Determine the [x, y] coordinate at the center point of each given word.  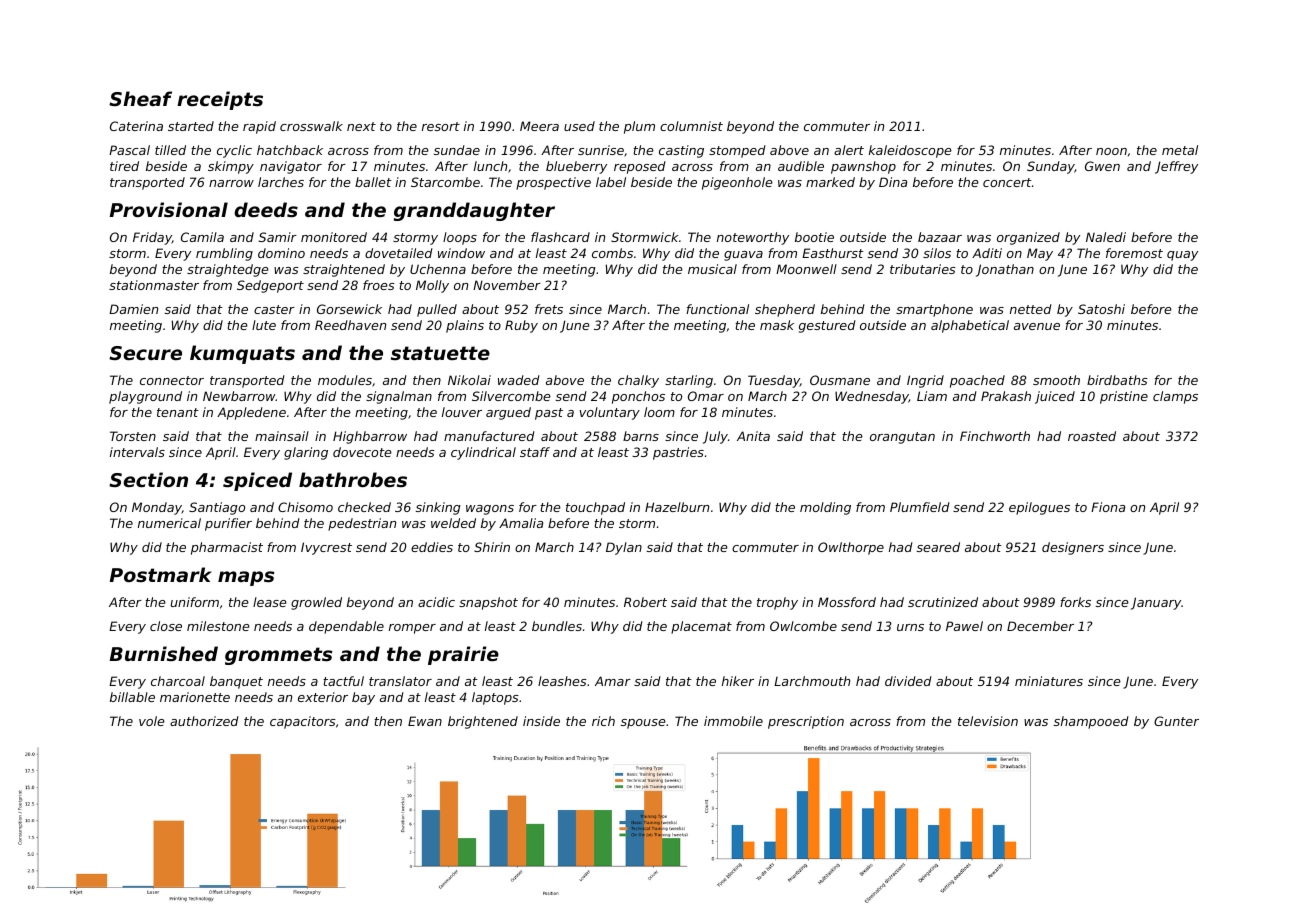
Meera [539, 126]
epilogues [1039, 508]
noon [1111, 151]
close [166, 626]
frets [549, 309]
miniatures [1049, 681]
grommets [279, 656]
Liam [932, 396]
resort [441, 126]
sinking [438, 508]
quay [1182, 256]
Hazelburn [677, 507]
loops [460, 238]
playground [145, 397]
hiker [738, 681]
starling [689, 381]
